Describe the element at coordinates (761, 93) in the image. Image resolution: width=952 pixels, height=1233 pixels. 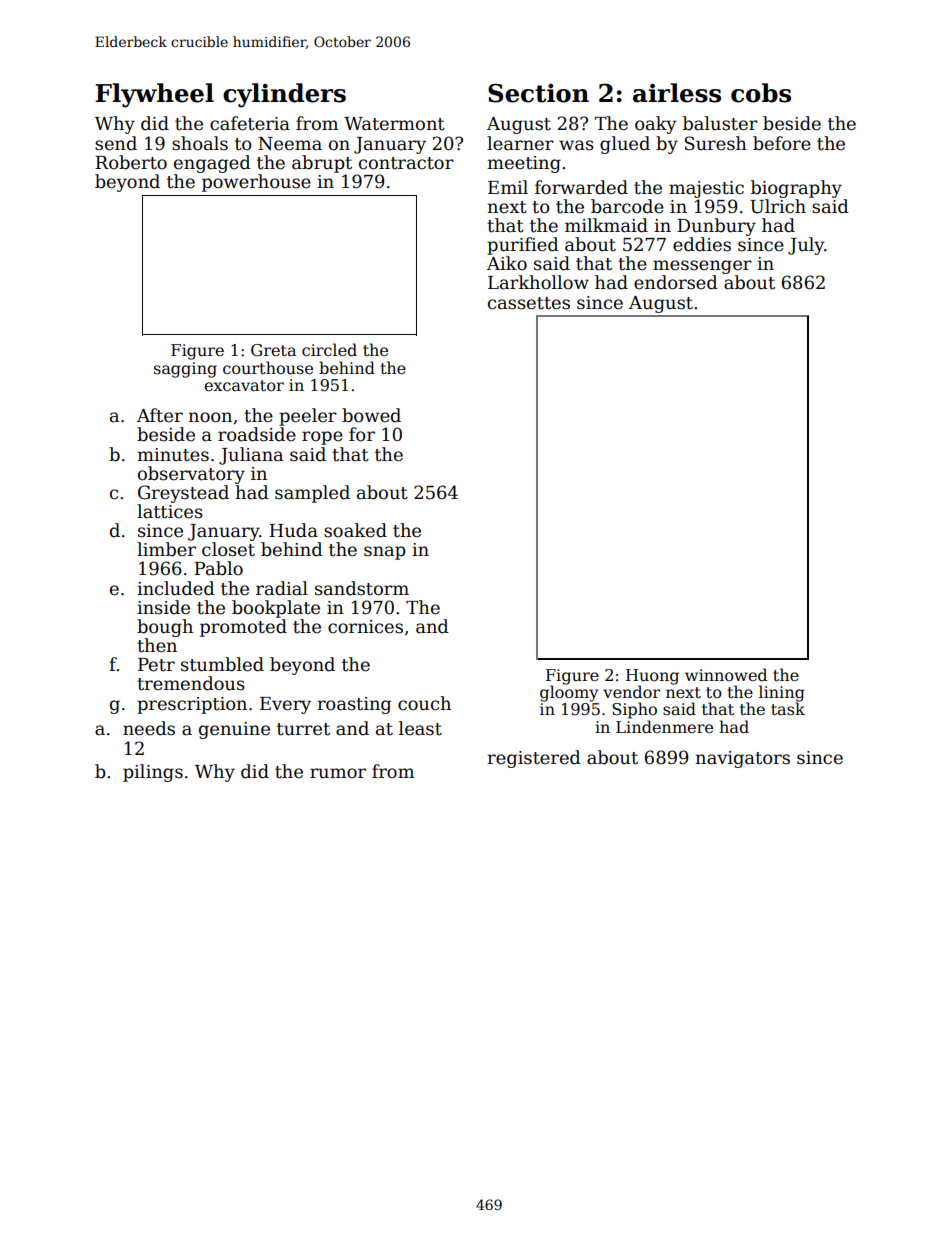
I see `cobs` at that location.
